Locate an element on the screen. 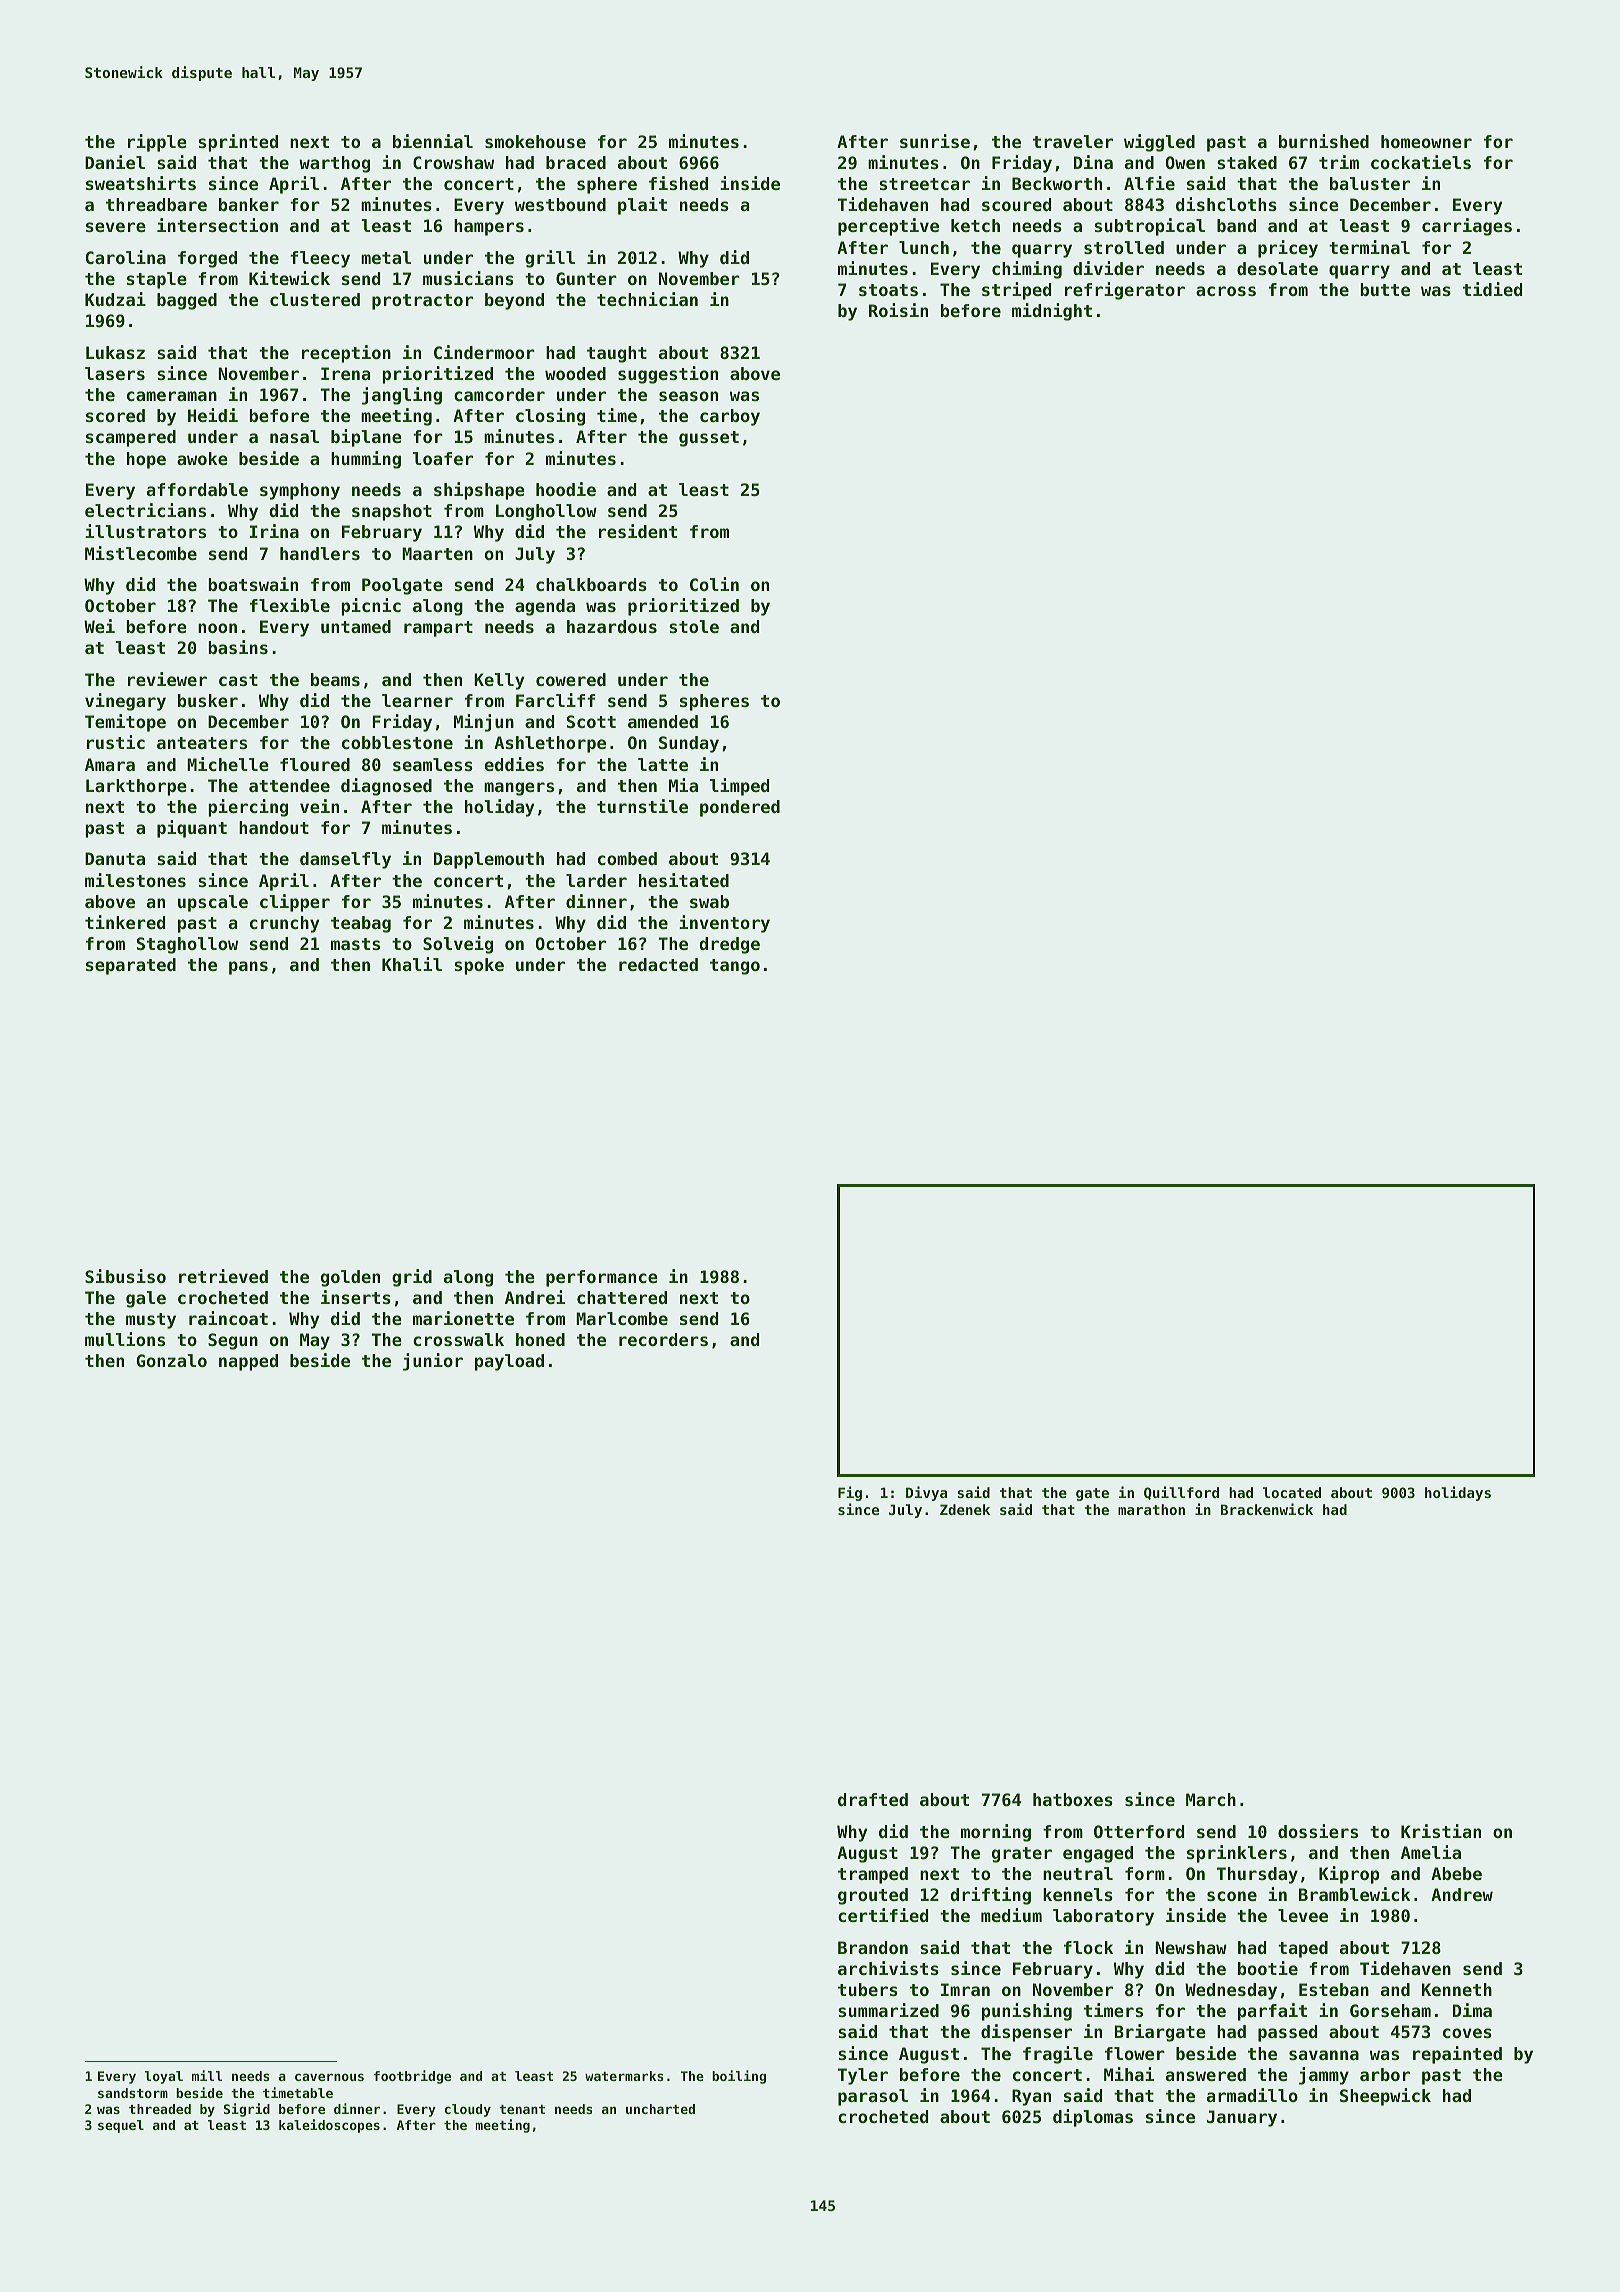 The width and height of the screenshot is (1620, 2292). Solveig is located at coordinates (458, 945).
